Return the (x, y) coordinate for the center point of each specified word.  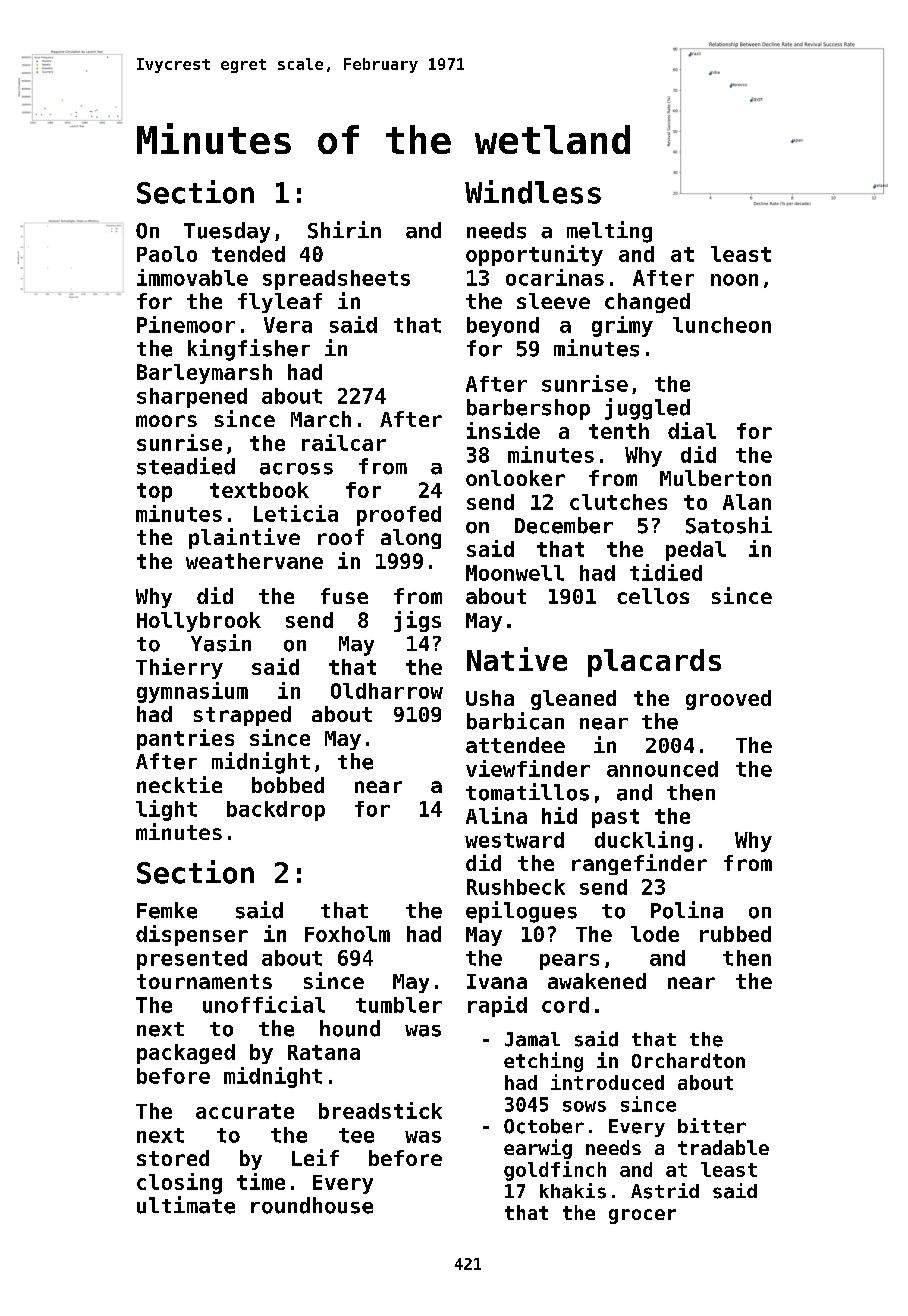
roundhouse (312, 1205)
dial (692, 430)
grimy (622, 326)
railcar (344, 442)
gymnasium (192, 692)
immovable (192, 277)
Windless (533, 192)
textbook (259, 490)
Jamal (532, 1039)
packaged (186, 1054)
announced (662, 769)
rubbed (735, 934)
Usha (490, 698)
